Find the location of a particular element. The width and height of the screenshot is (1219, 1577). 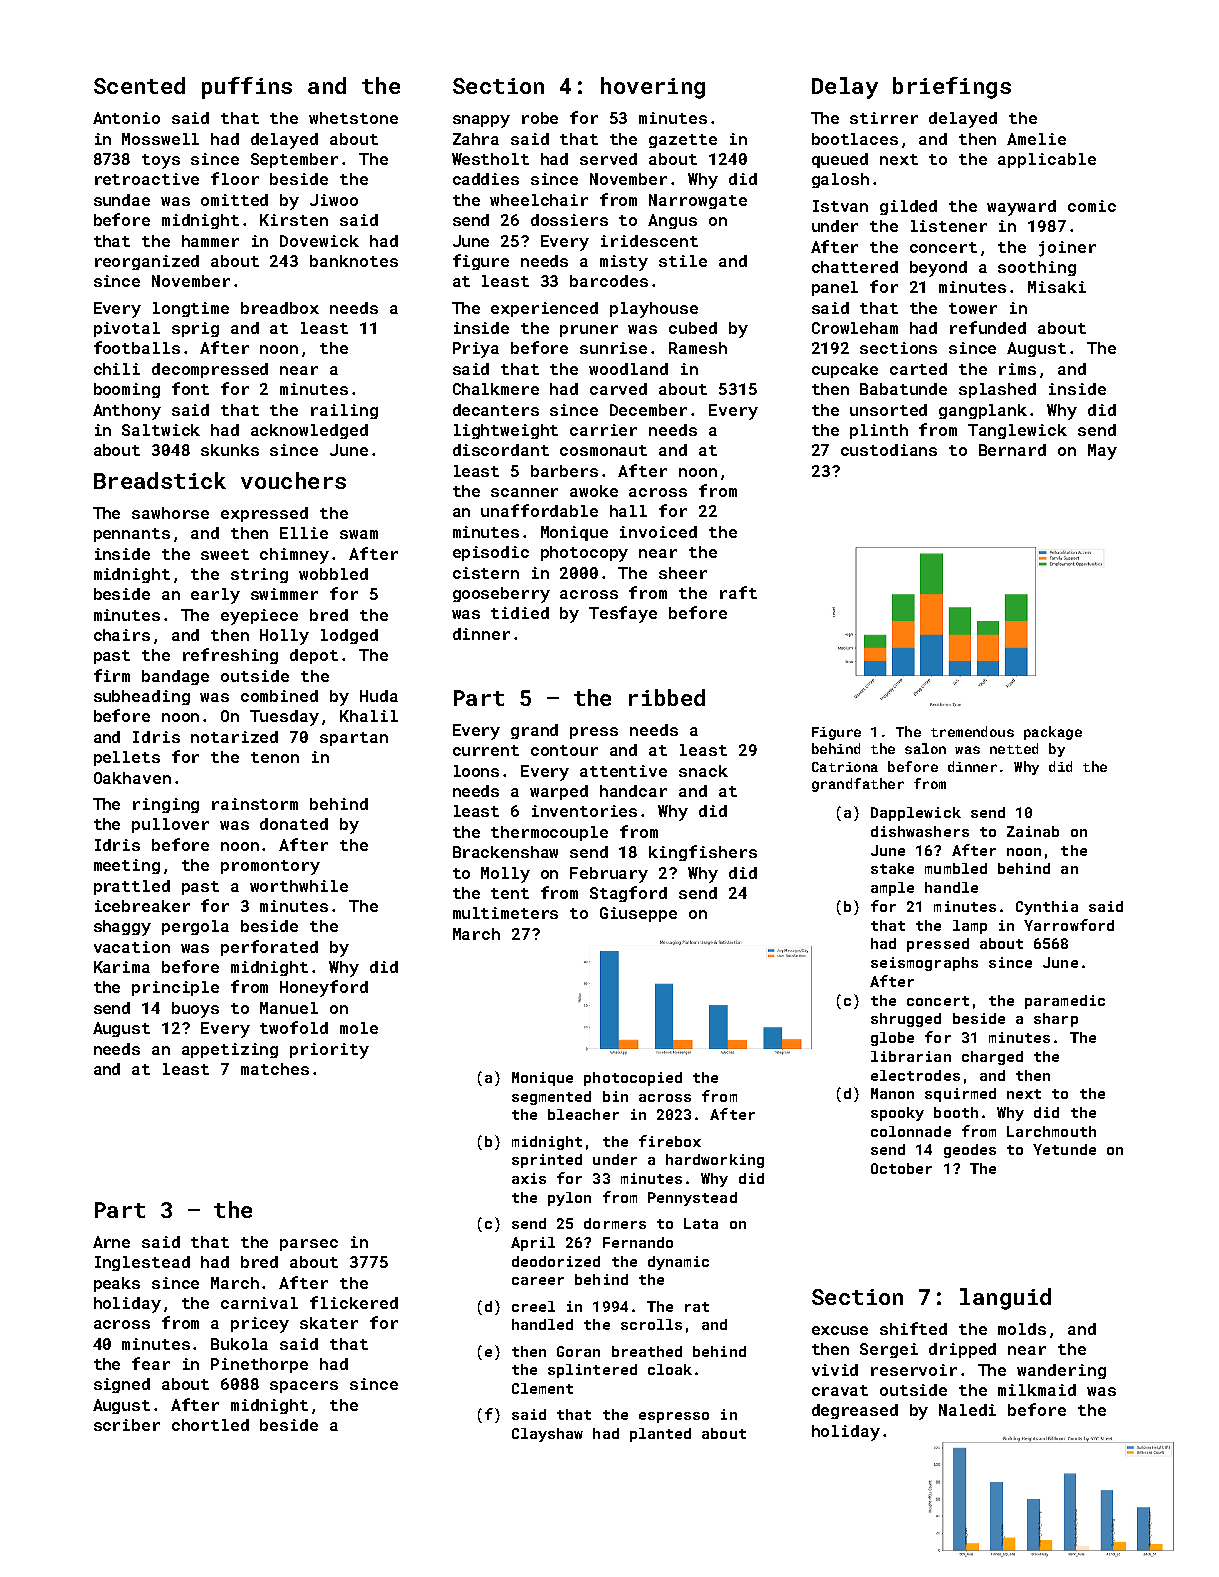

Antonio is located at coordinates (126, 118).
